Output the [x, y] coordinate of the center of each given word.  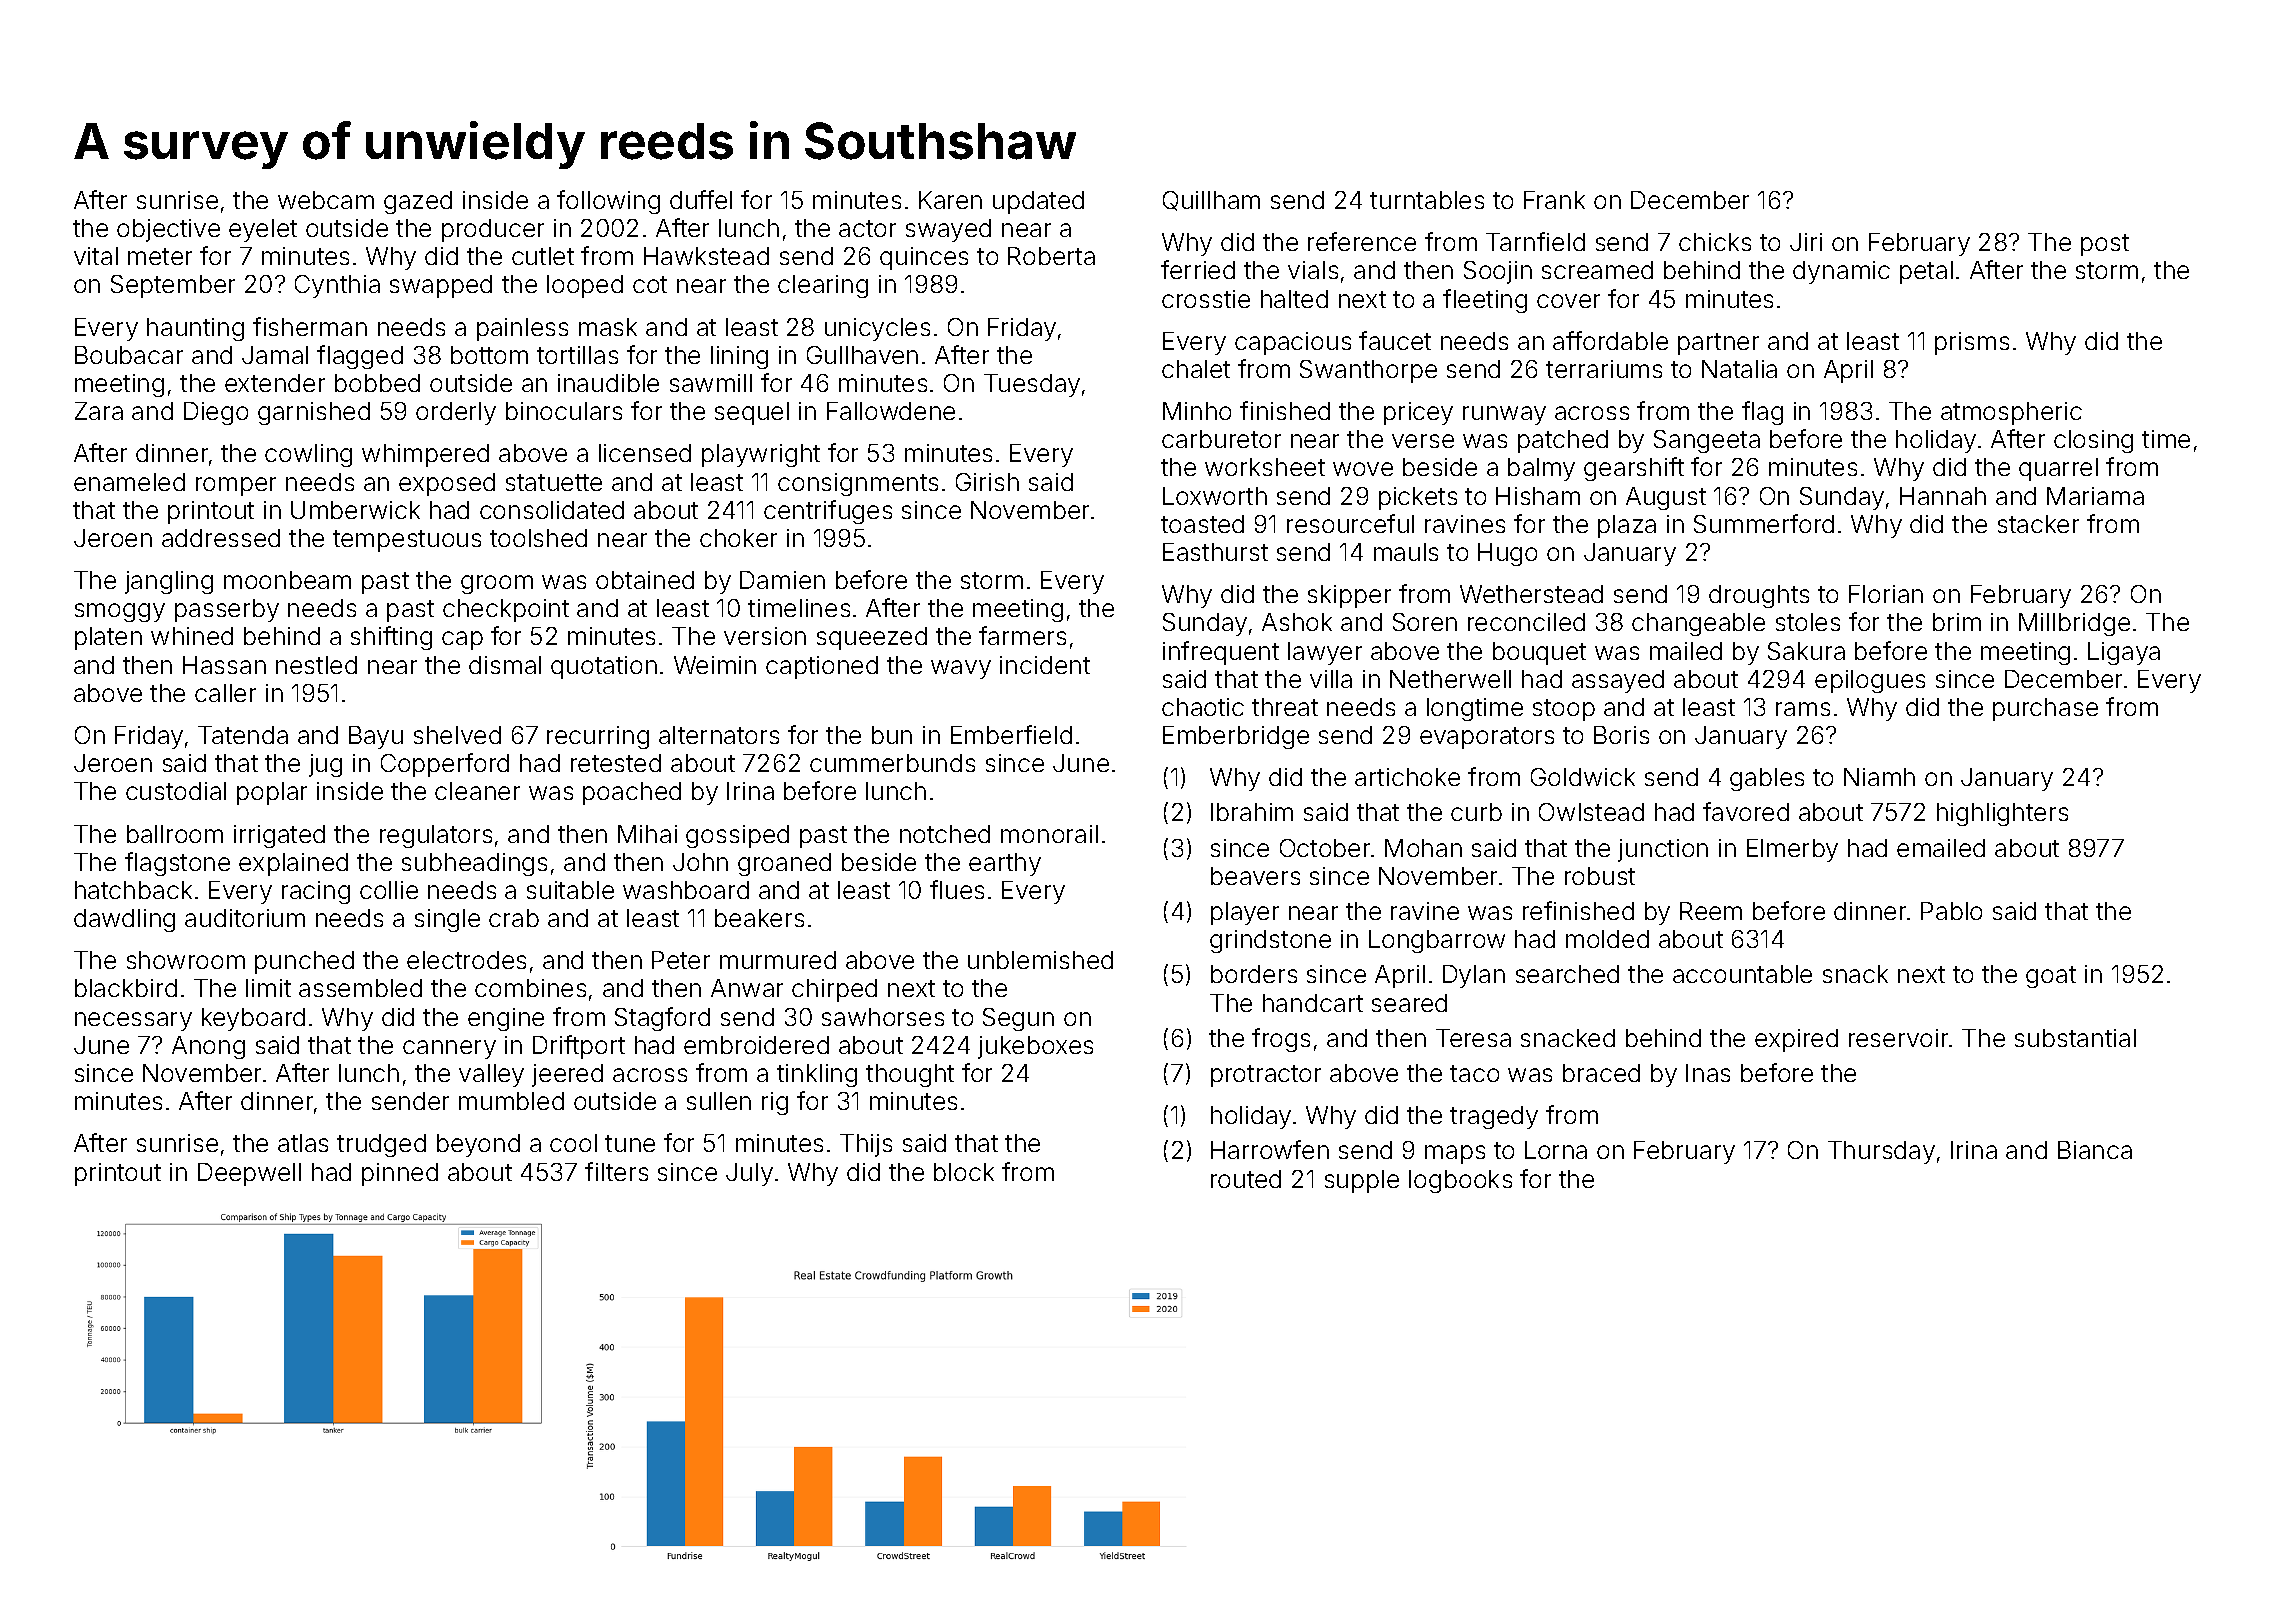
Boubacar [129, 355]
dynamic [1841, 272]
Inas [1708, 1073]
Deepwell [249, 1174]
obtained [645, 580]
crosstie [1206, 299]
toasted [1202, 524]
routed [1246, 1179]
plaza [1627, 526]
